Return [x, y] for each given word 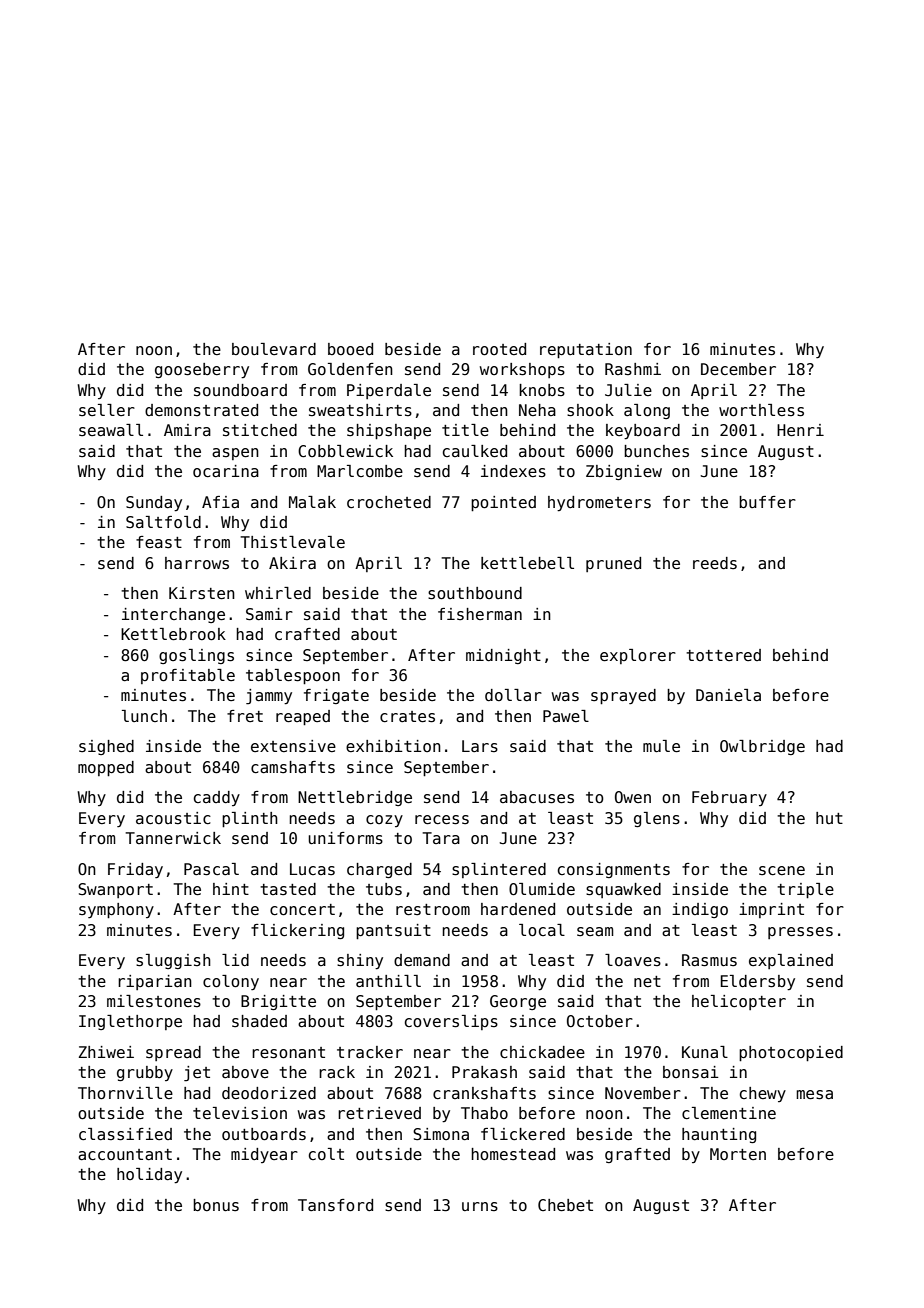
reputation [586, 350]
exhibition [393, 746]
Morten [738, 1154]
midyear [264, 1155]
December [738, 369]
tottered [723, 655]
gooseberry [202, 371]
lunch [144, 716]
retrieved [379, 1113]
